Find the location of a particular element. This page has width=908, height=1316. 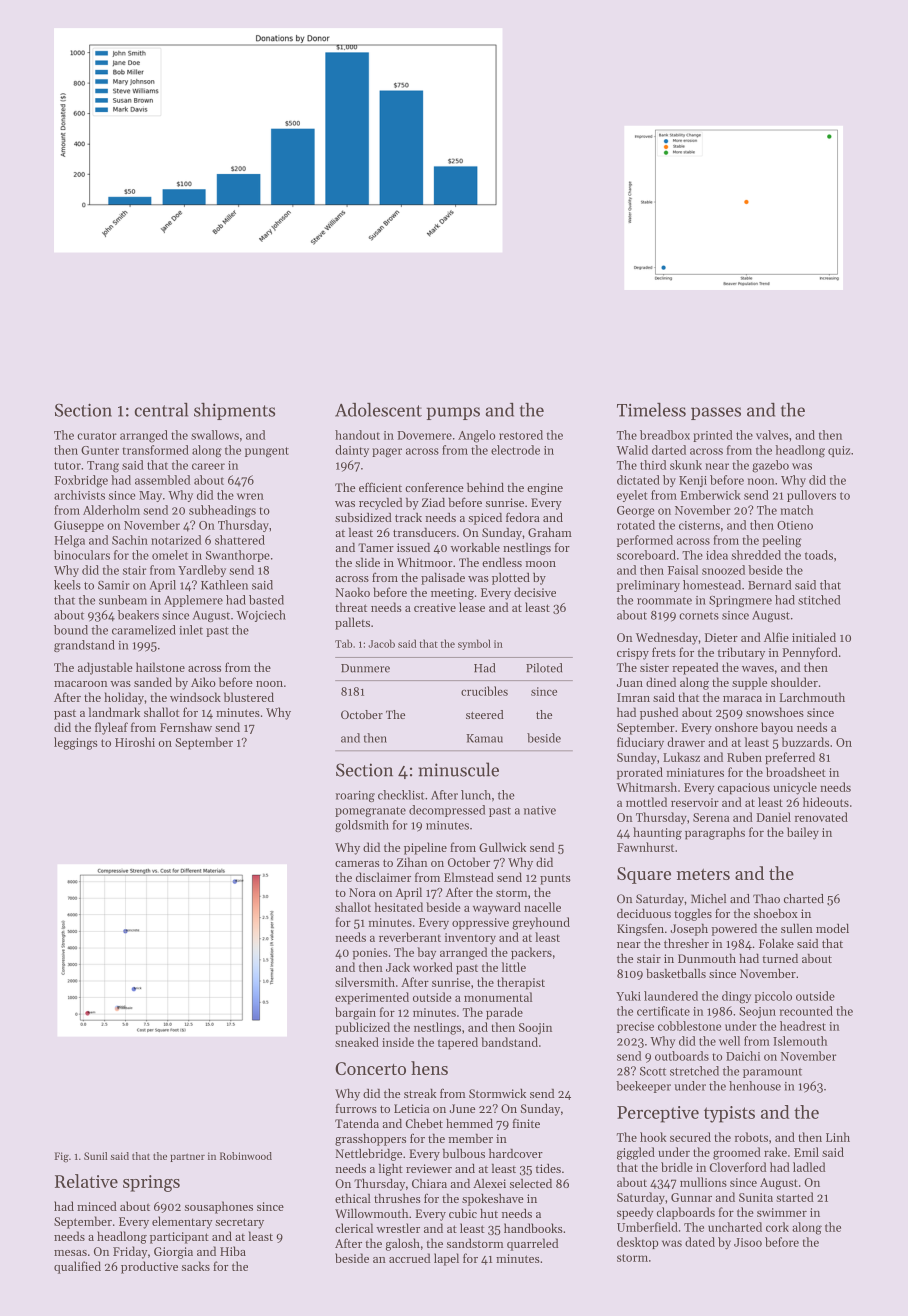

bargain is located at coordinates (355, 1013).
